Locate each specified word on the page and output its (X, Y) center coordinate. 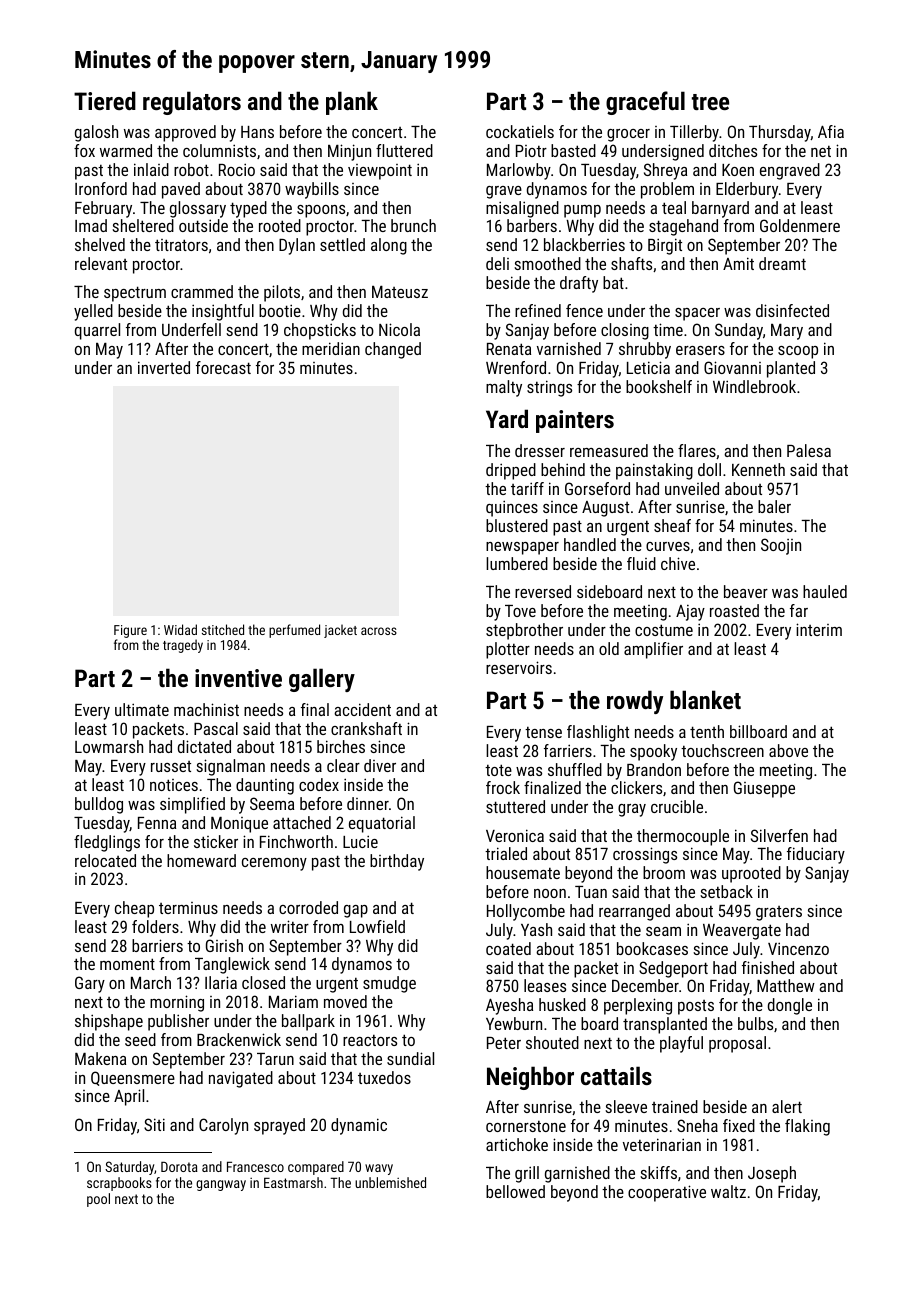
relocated (105, 860)
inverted (164, 367)
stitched (223, 629)
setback (726, 891)
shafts (631, 263)
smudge (389, 984)
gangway (221, 1185)
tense (543, 732)
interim (819, 629)
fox (84, 150)
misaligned (522, 209)
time (668, 329)
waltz (728, 1191)
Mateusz (400, 291)
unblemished (390, 1182)
